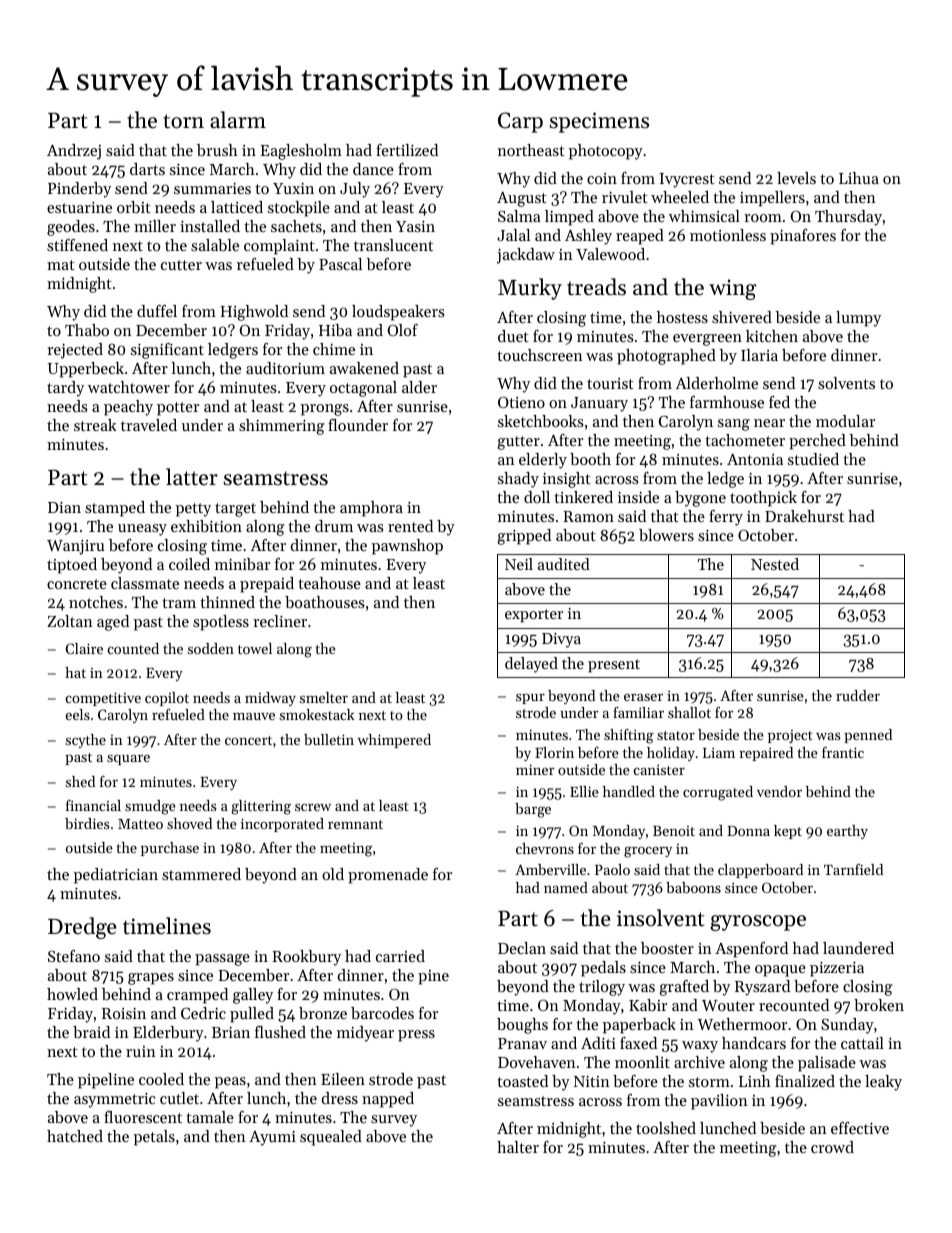  Describe the element at coordinates (848, 218) in the page. I see `Thursday` at that location.
